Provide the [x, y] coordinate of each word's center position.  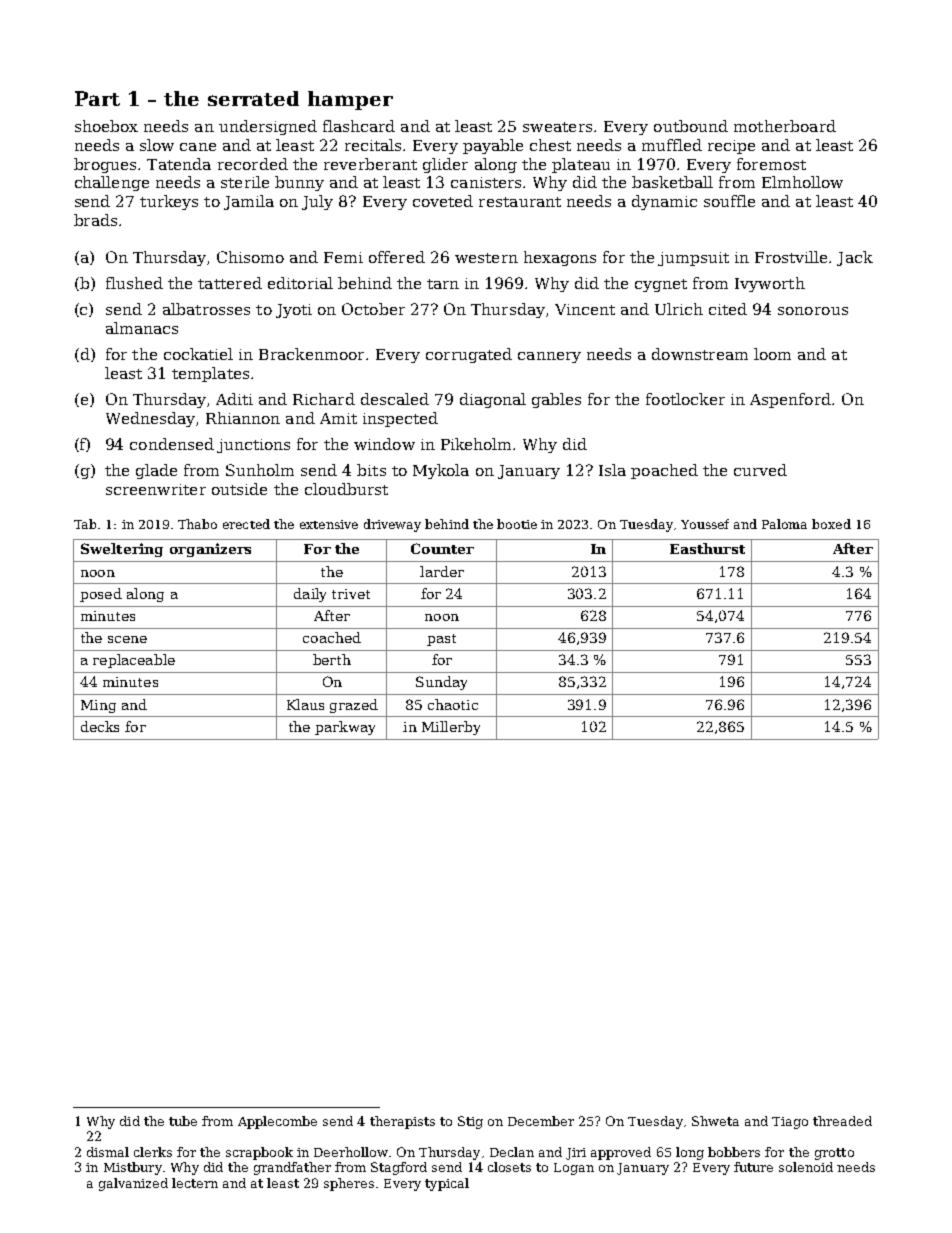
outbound [691, 126]
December [541, 1121]
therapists [402, 1122]
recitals [373, 145]
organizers [210, 550]
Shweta [715, 1121]
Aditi [234, 399]
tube [183, 1121]
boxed [831, 524]
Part [97, 98]
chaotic [453, 704]
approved [621, 1153]
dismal [108, 1152]
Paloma [784, 524]
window [384, 444]
